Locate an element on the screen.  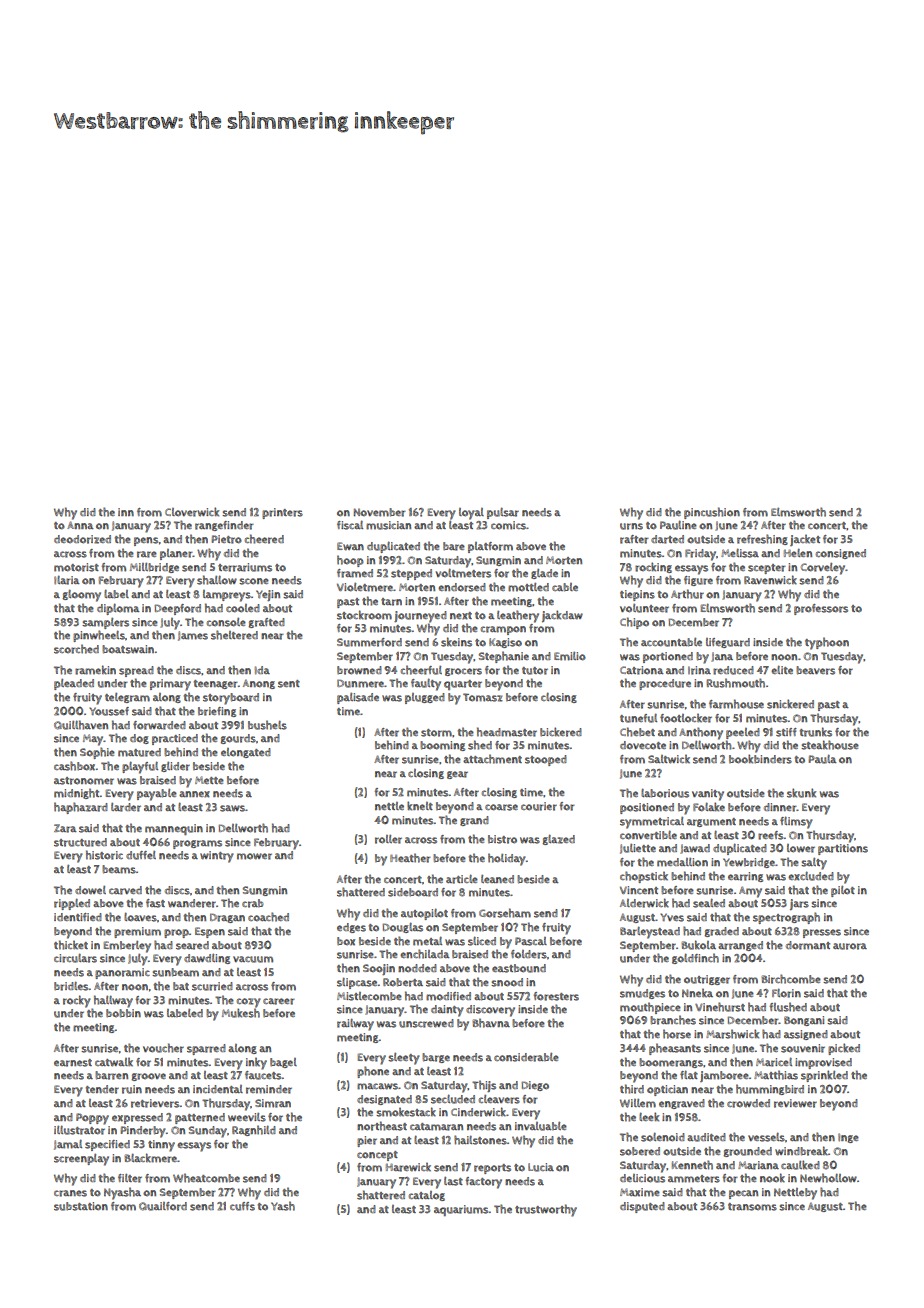
practiced is located at coordinates (175, 739).
